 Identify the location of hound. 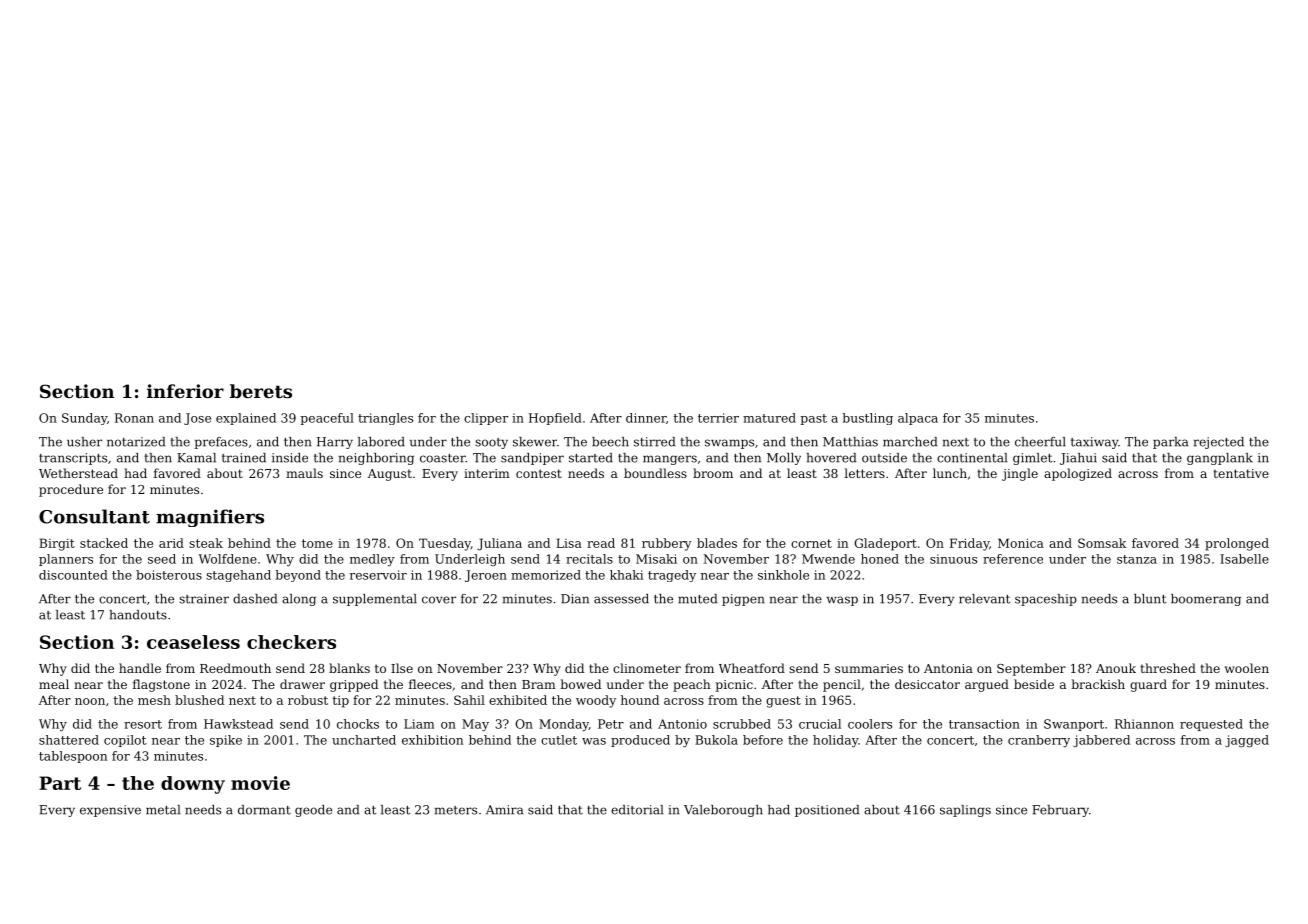
(640, 700).
